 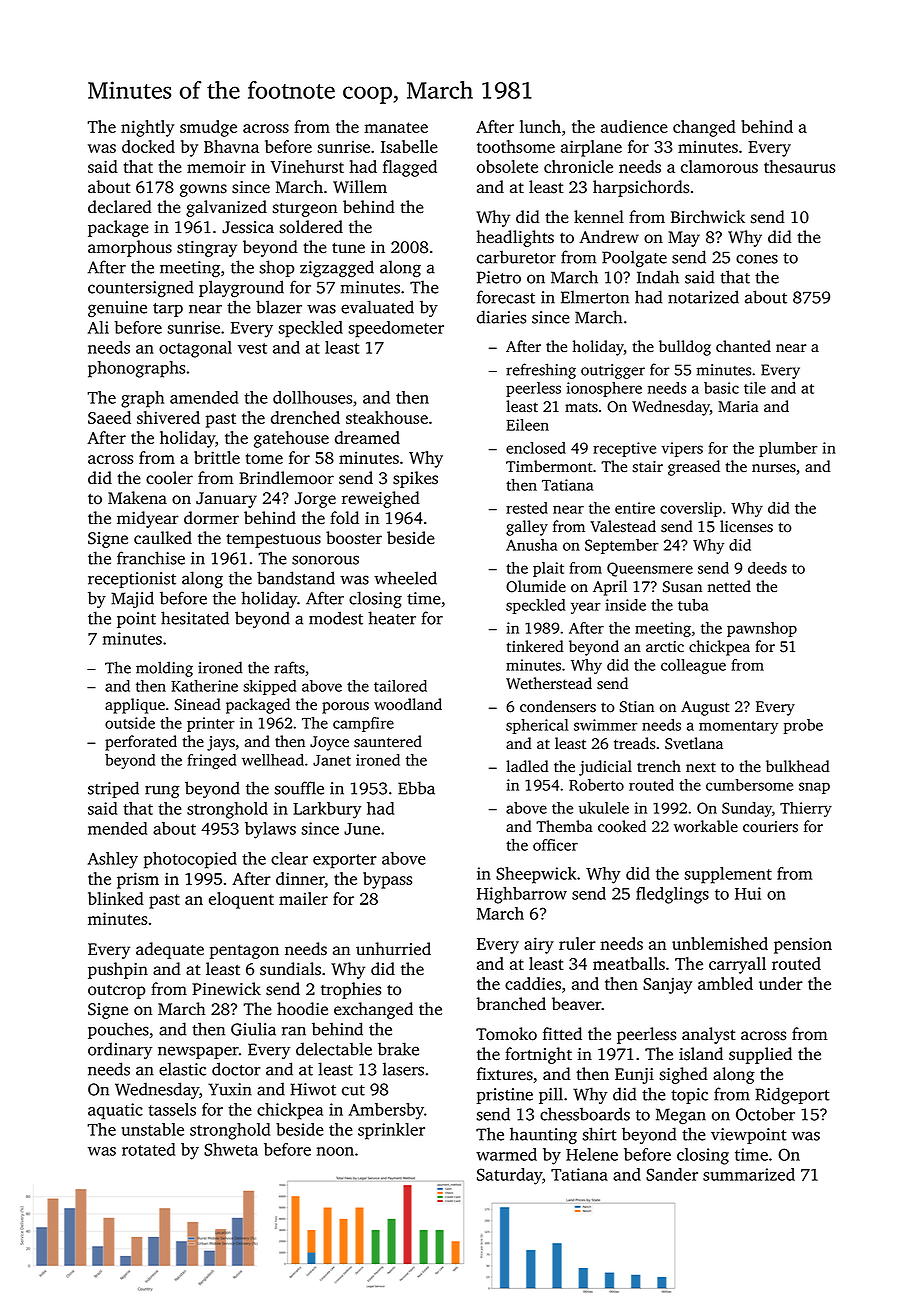 I want to click on shivered, so click(x=168, y=417).
